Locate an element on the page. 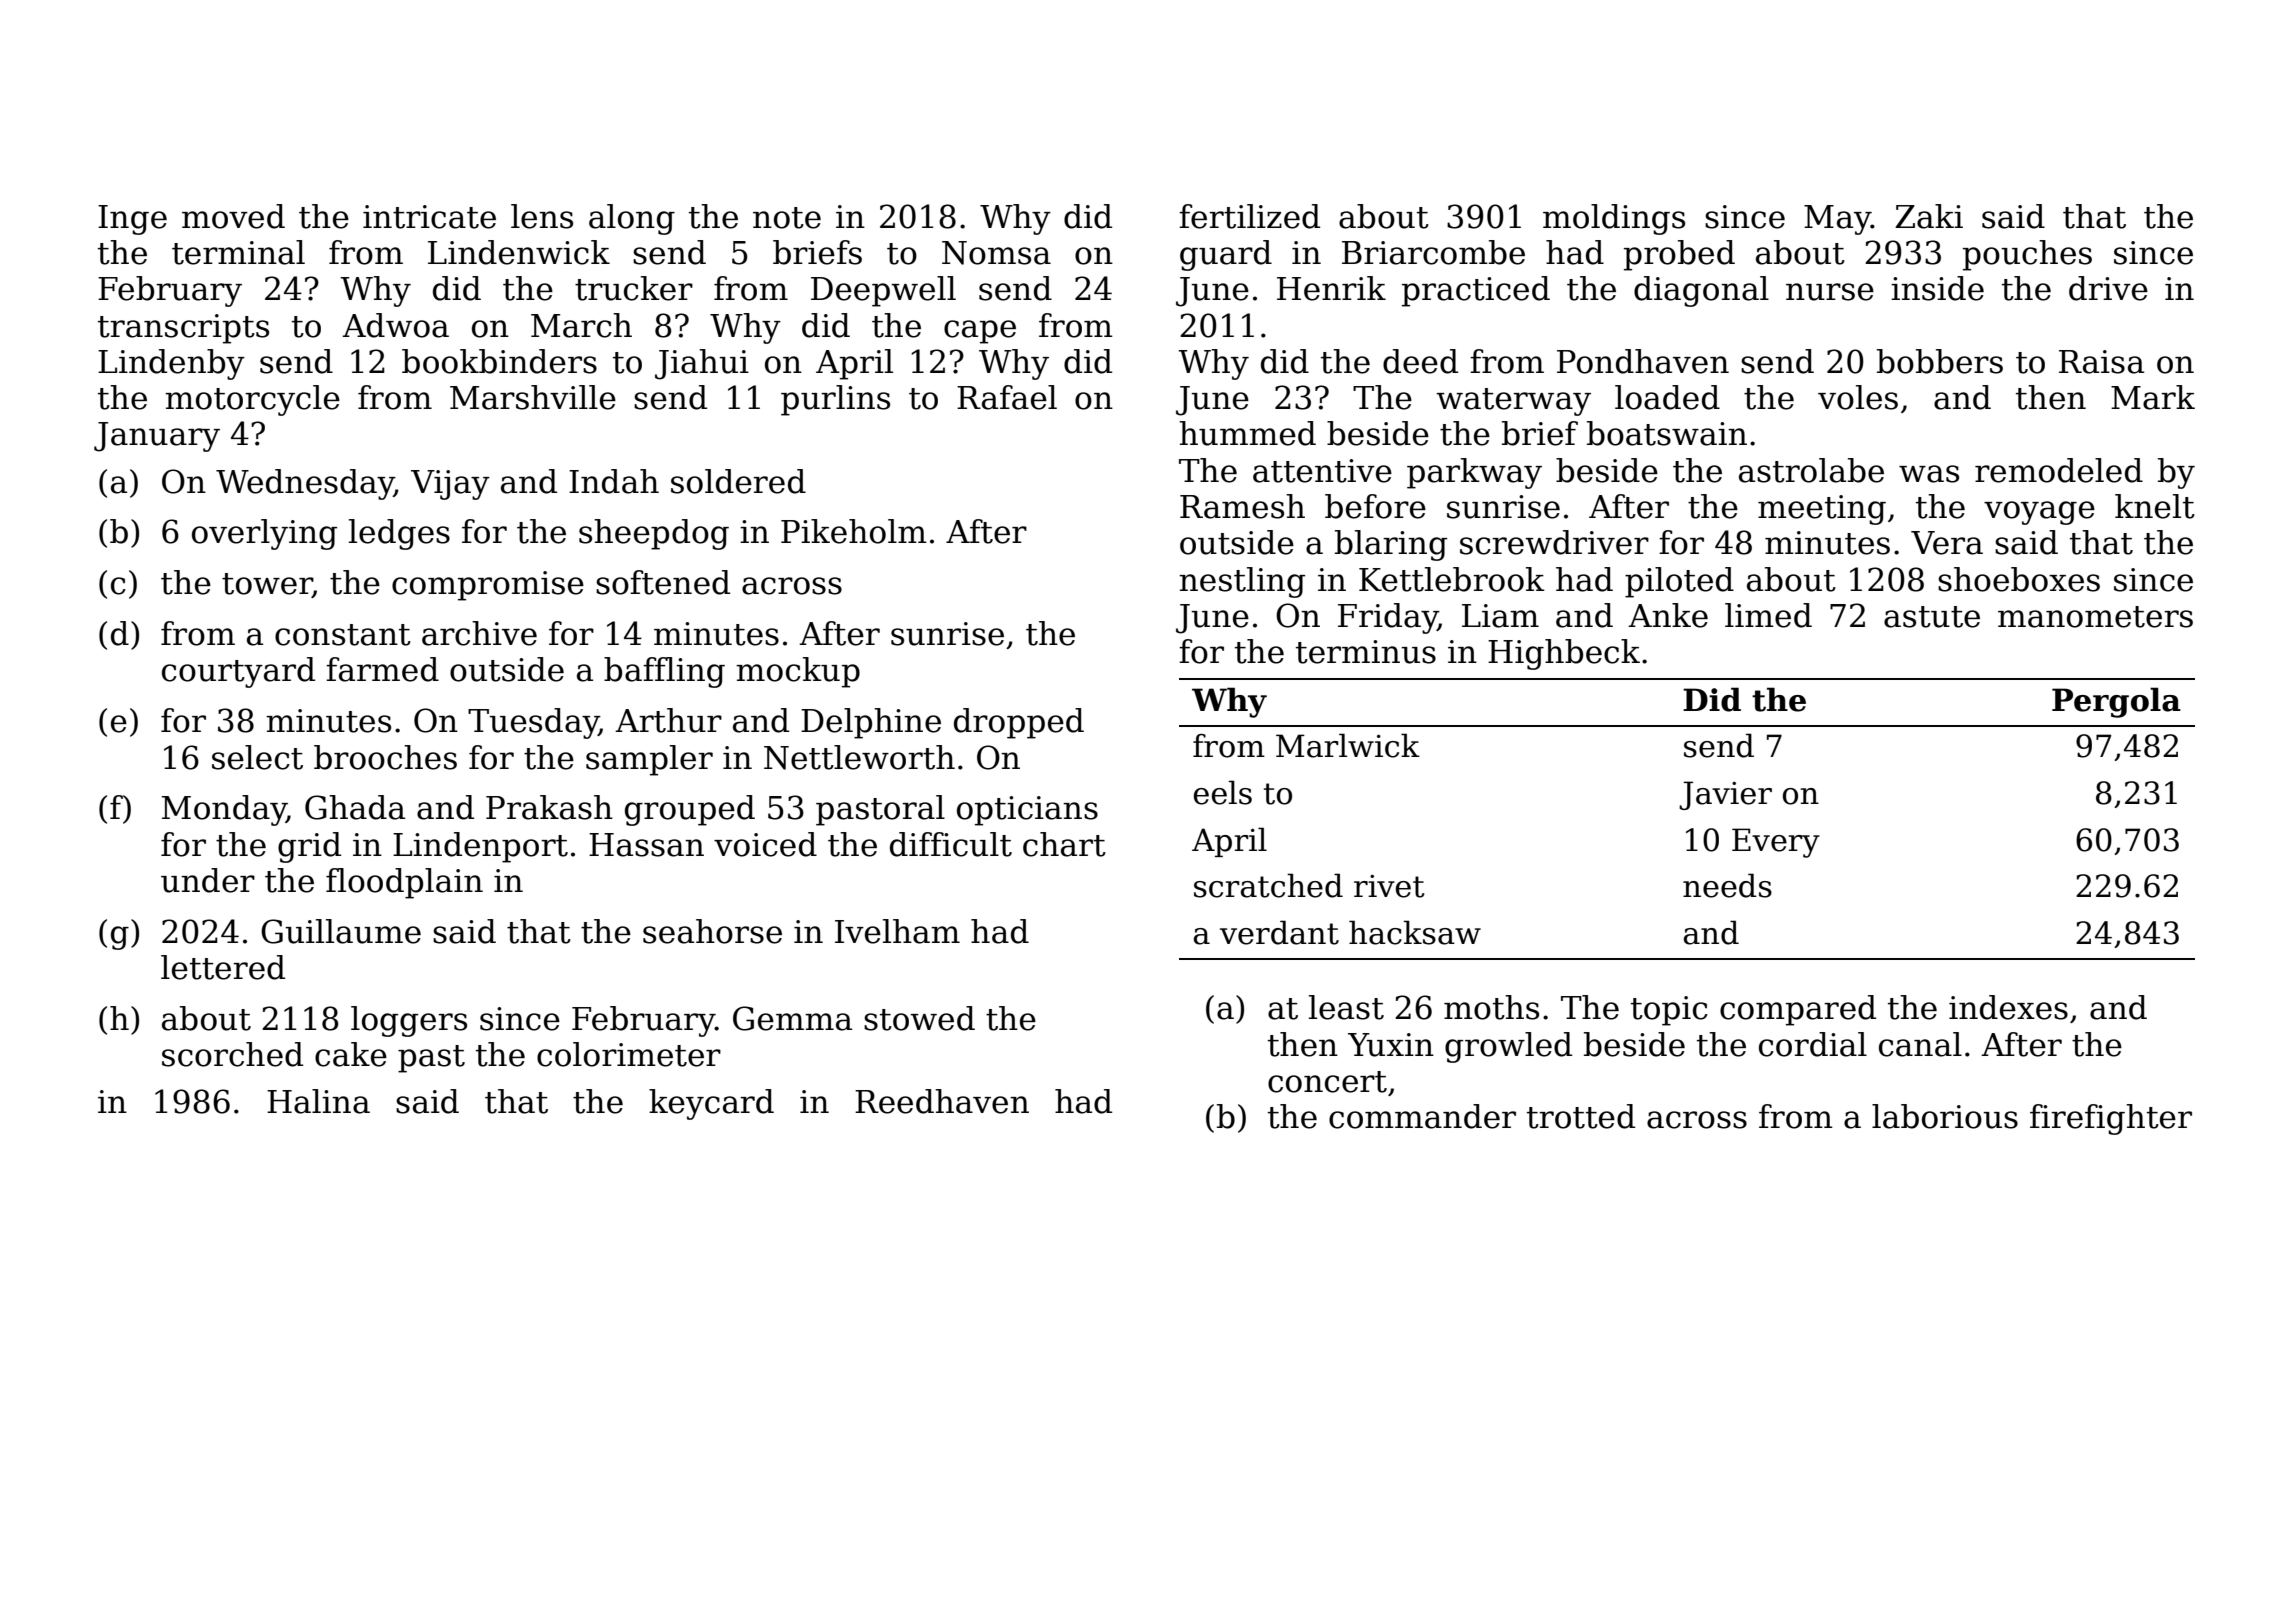 This page has height=1620, width=2292. Ivelham is located at coordinates (897, 931).
